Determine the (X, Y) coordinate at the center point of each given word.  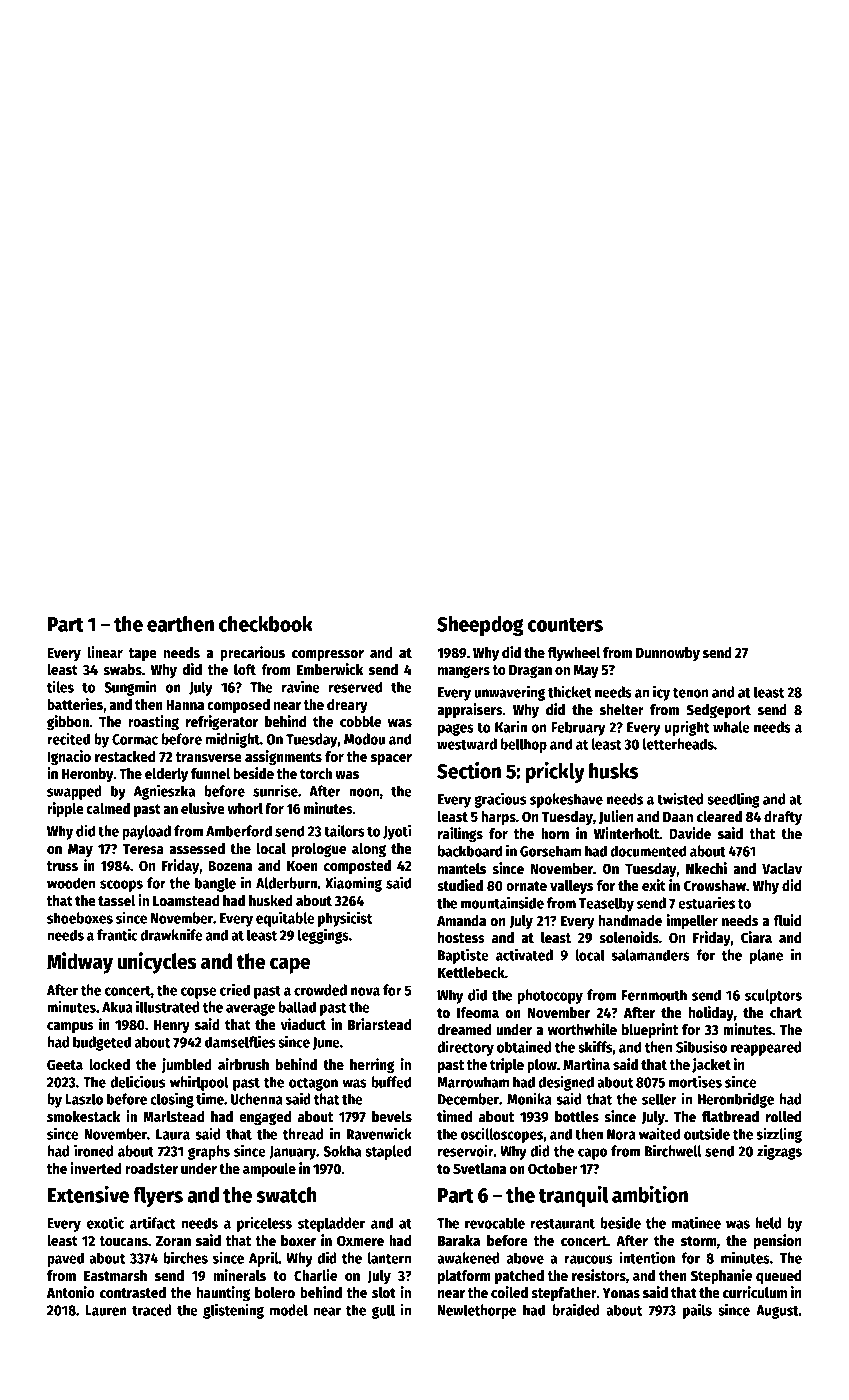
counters (565, 625)
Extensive (88, 1194)
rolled (783, 1116)
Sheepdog (480, 626)
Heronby (88, 775)
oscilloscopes (502, 1135)
